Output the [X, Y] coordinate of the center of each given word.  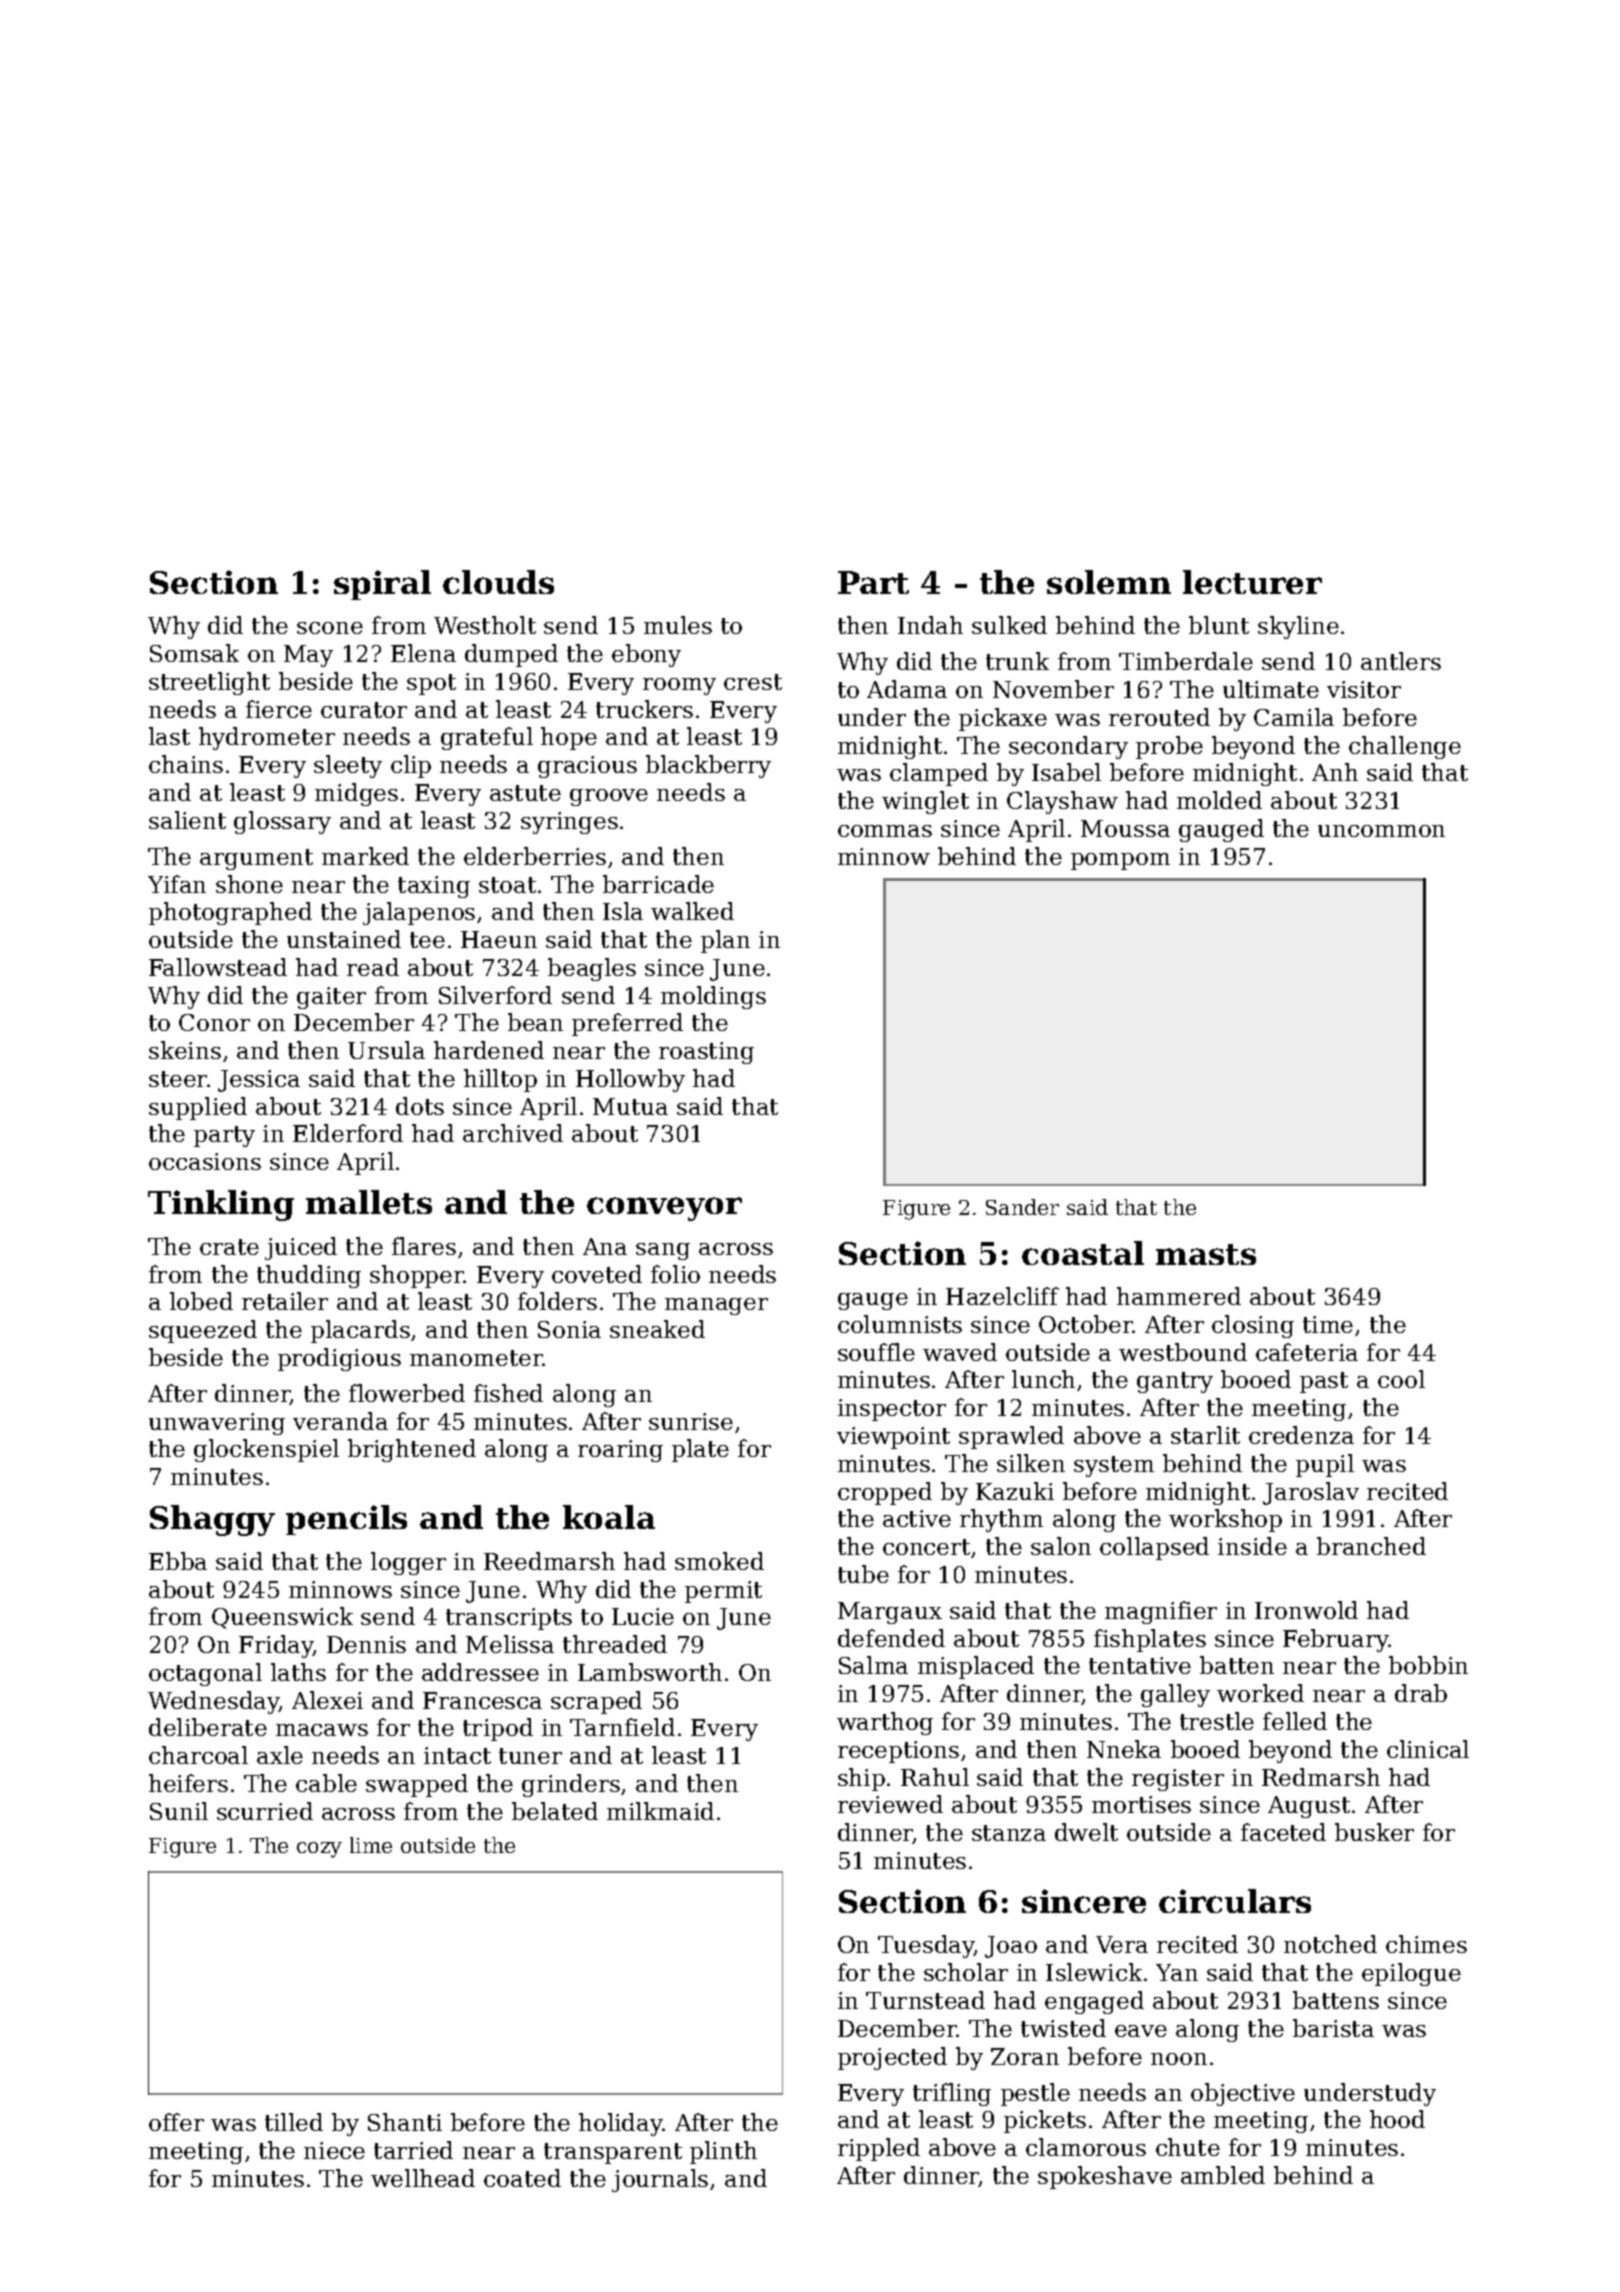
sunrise [691, 1421]
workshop [1225, 1520]
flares [424, 1246]
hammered [1179, 1296]
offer [176, 2122]
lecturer [1252, 582]
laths [298, 1672]
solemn [1109, 582]
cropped [885, 1493]
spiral [382, 585]
